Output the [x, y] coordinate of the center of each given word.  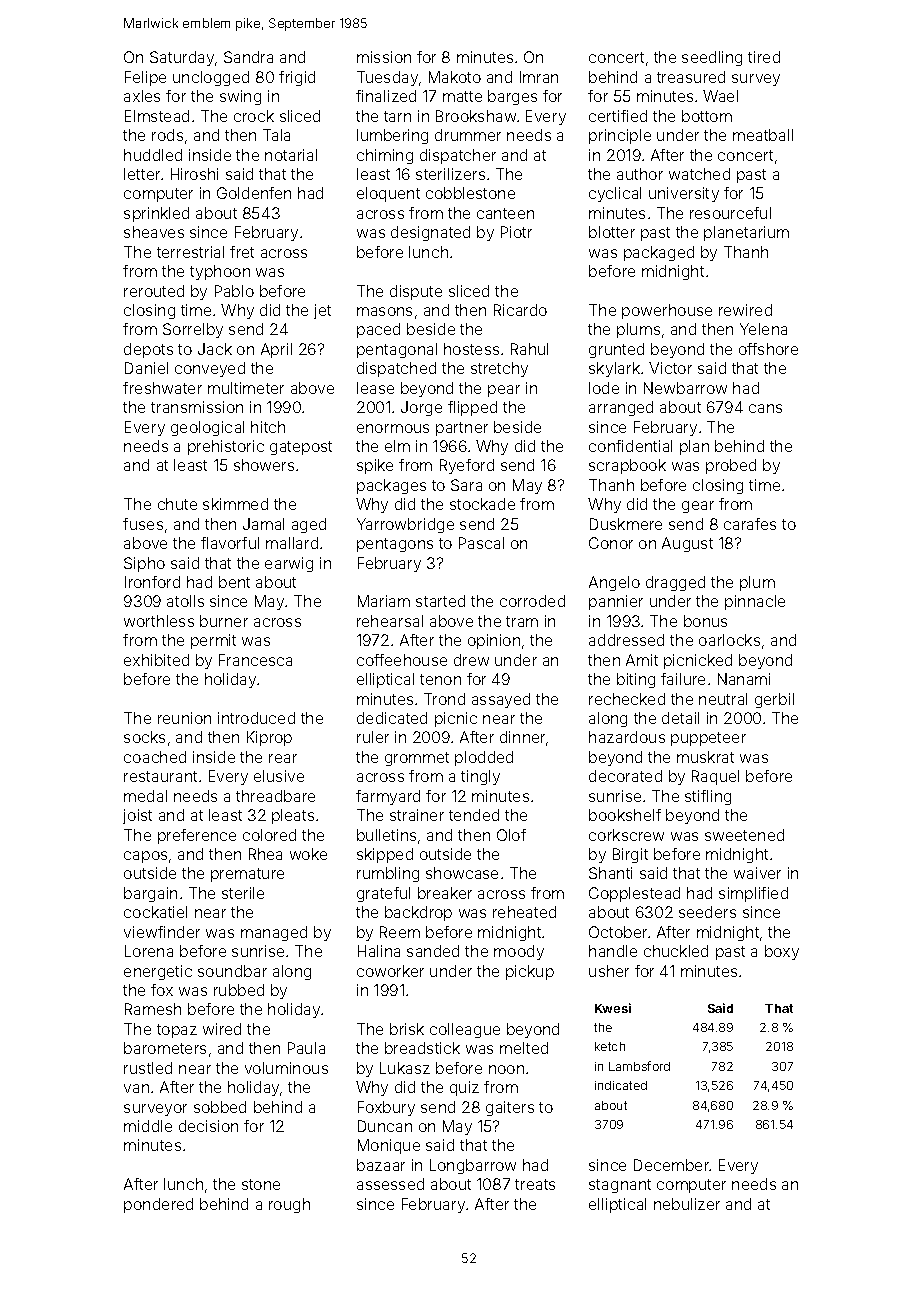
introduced [256, 718]
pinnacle [755, 602]
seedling [712, 58]
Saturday [182, 58]
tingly [480, 777]
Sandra [248, 57]
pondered [158, 1205]
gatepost [301, 448]
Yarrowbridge [405, 525]
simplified [753, 894]
